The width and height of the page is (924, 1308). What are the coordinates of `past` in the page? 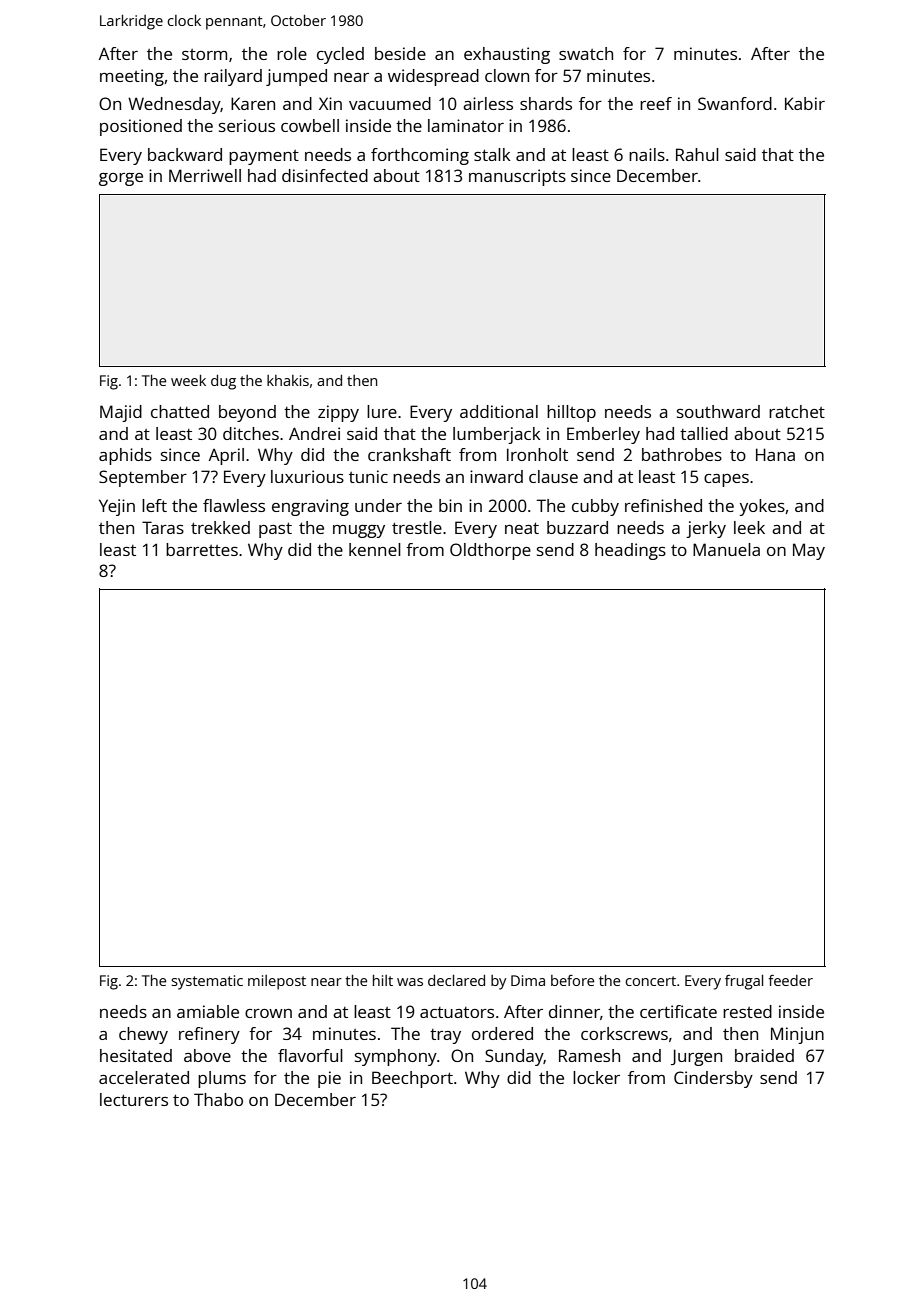 It's located at (275, 530).
